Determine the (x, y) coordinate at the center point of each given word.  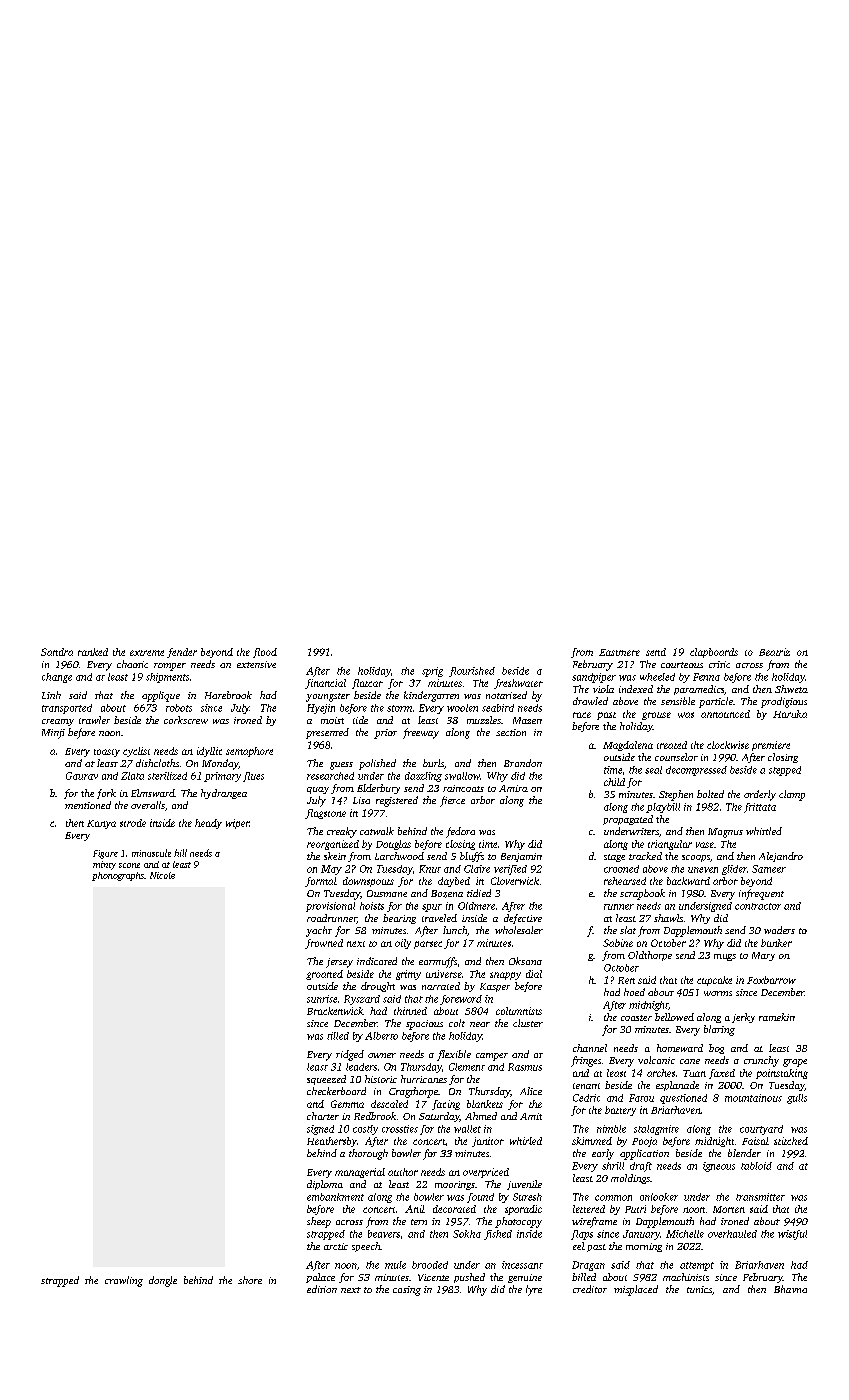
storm (399, 708)
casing (407, 1291)
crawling (124, 1281)
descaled (389, 1104)
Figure (105, 854)
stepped (785, 771)
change (57, 678)
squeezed (326, 1080)
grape (795, 1063)
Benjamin (521, 857)
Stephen (676, 795)
